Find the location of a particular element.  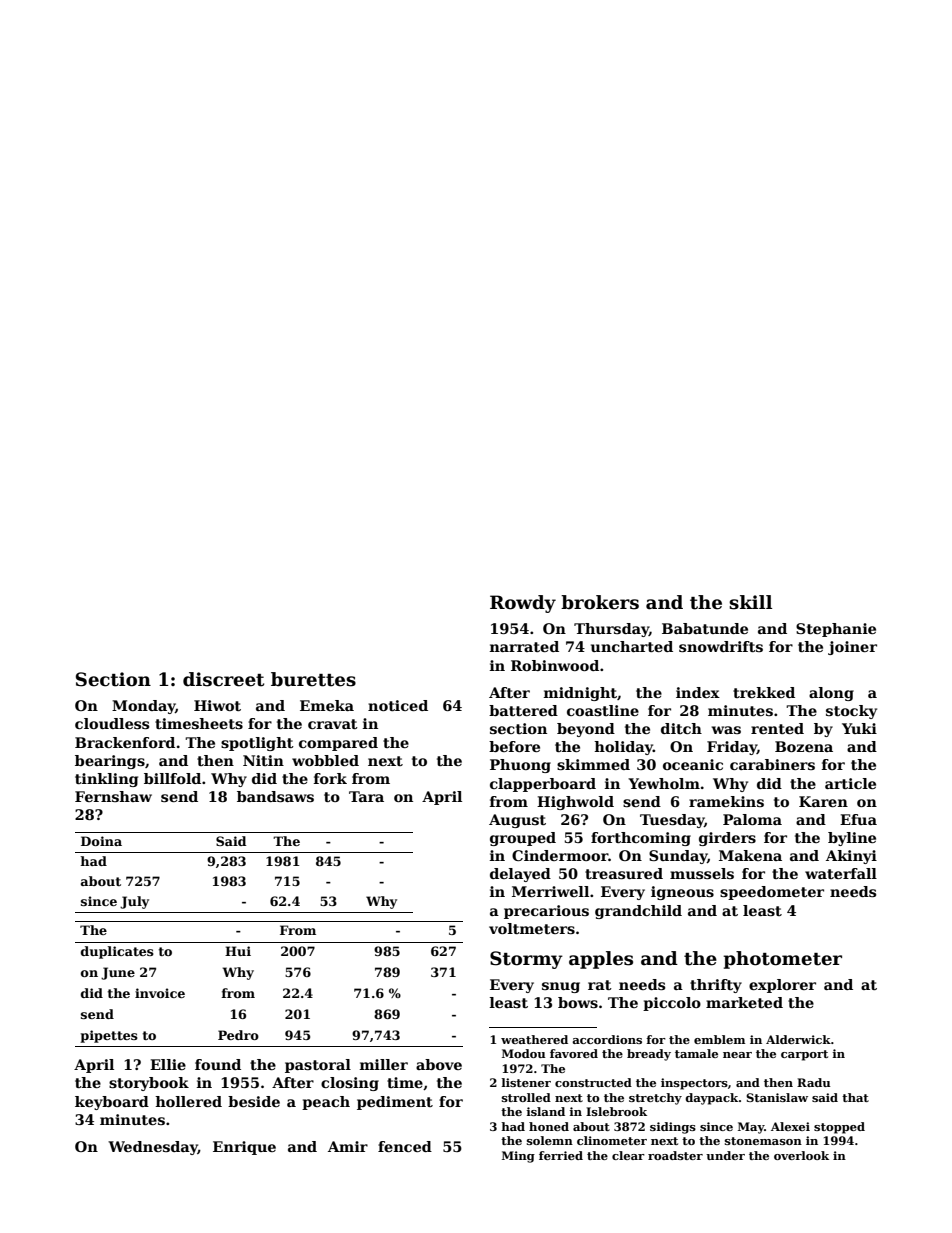

ferried is located at coordinates (561, 1155).
